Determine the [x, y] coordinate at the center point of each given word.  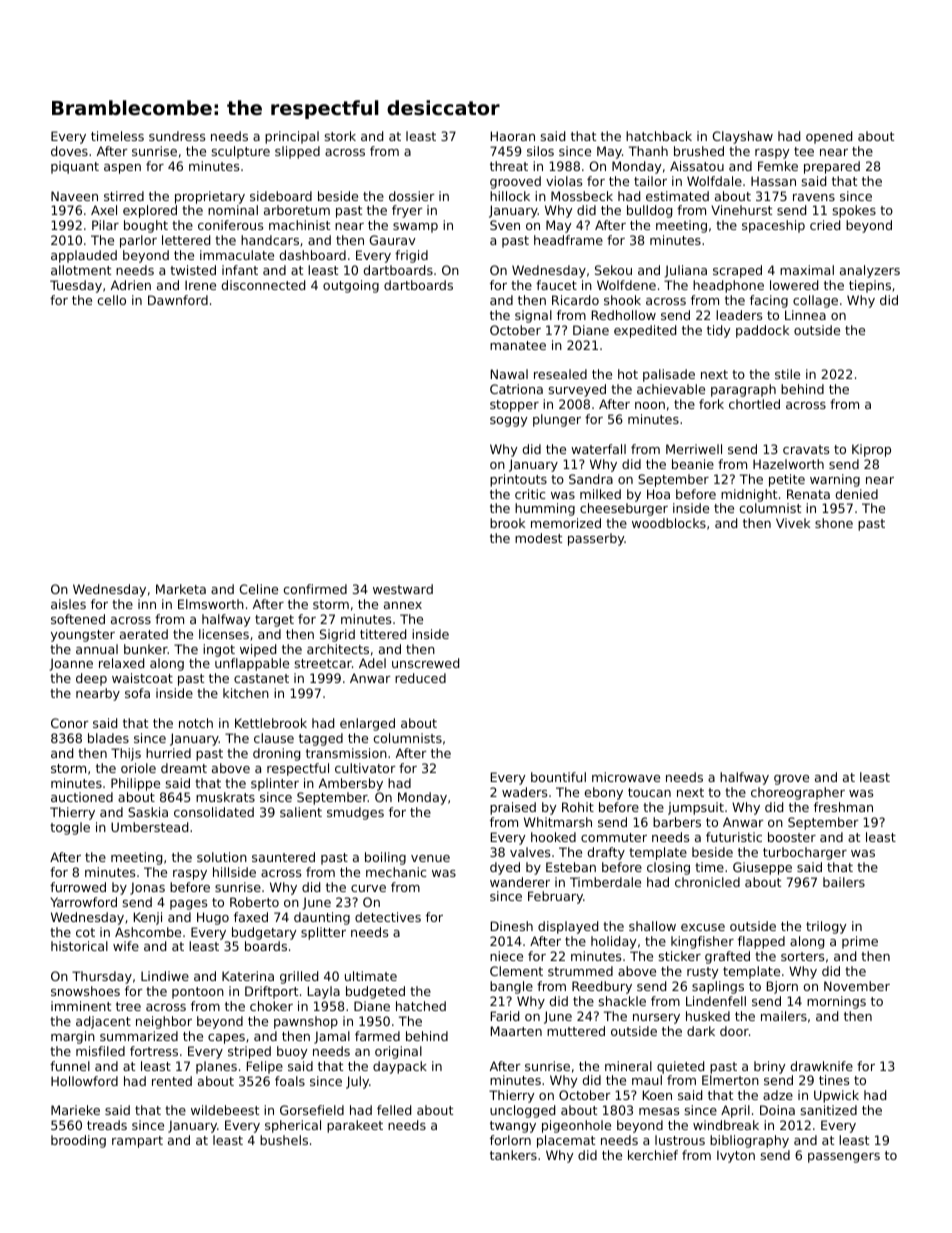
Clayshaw [742, 137]
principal [292, 137]
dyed [505, 868]
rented [172, 1081]
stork [340, 136]
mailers [784, 1016]
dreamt [184, 768]
